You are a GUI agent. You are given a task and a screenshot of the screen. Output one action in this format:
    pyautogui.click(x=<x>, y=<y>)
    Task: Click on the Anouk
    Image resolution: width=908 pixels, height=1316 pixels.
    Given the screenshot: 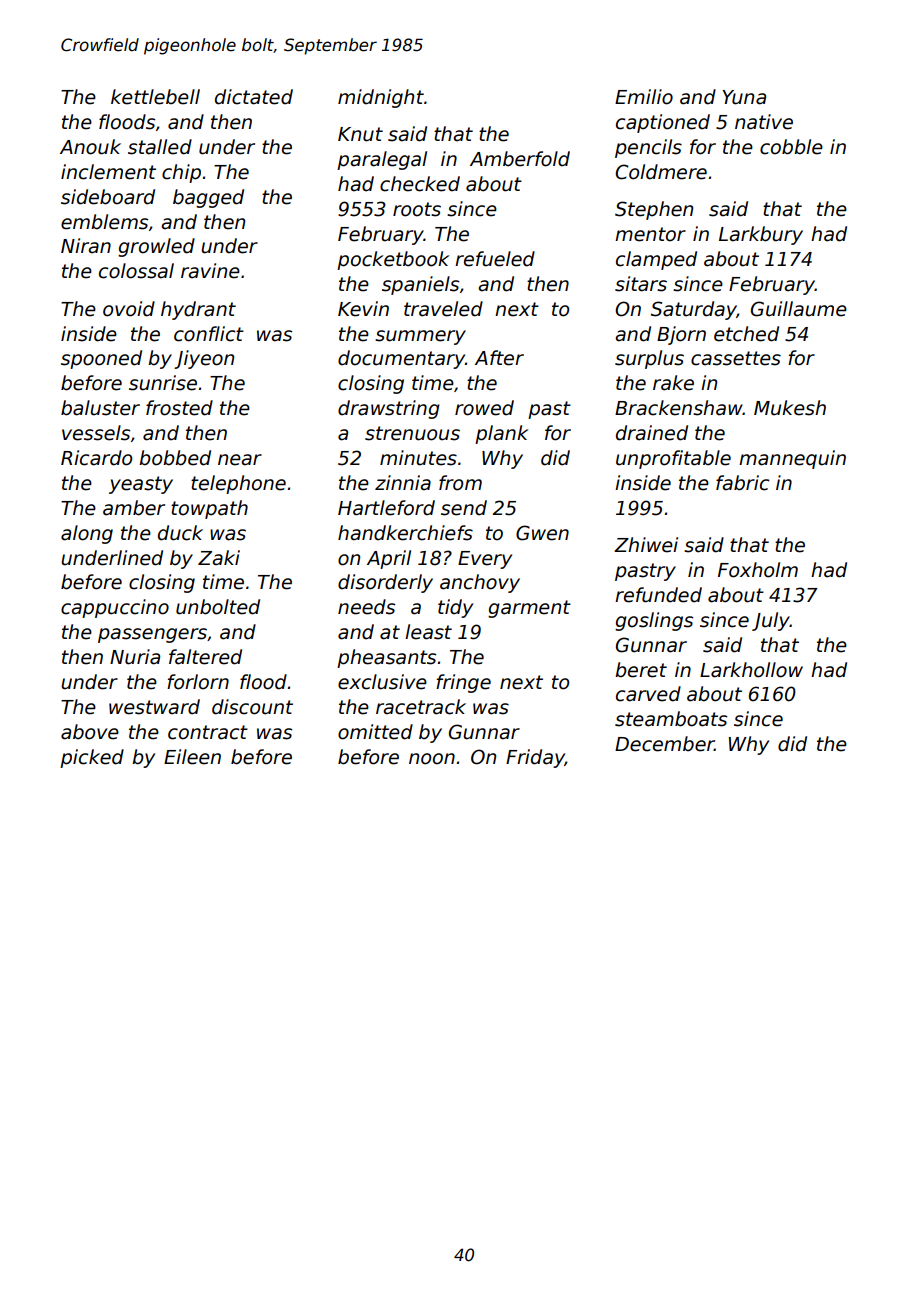 What is the action you would take?
    pyautogui.click(x=90, y=147)
